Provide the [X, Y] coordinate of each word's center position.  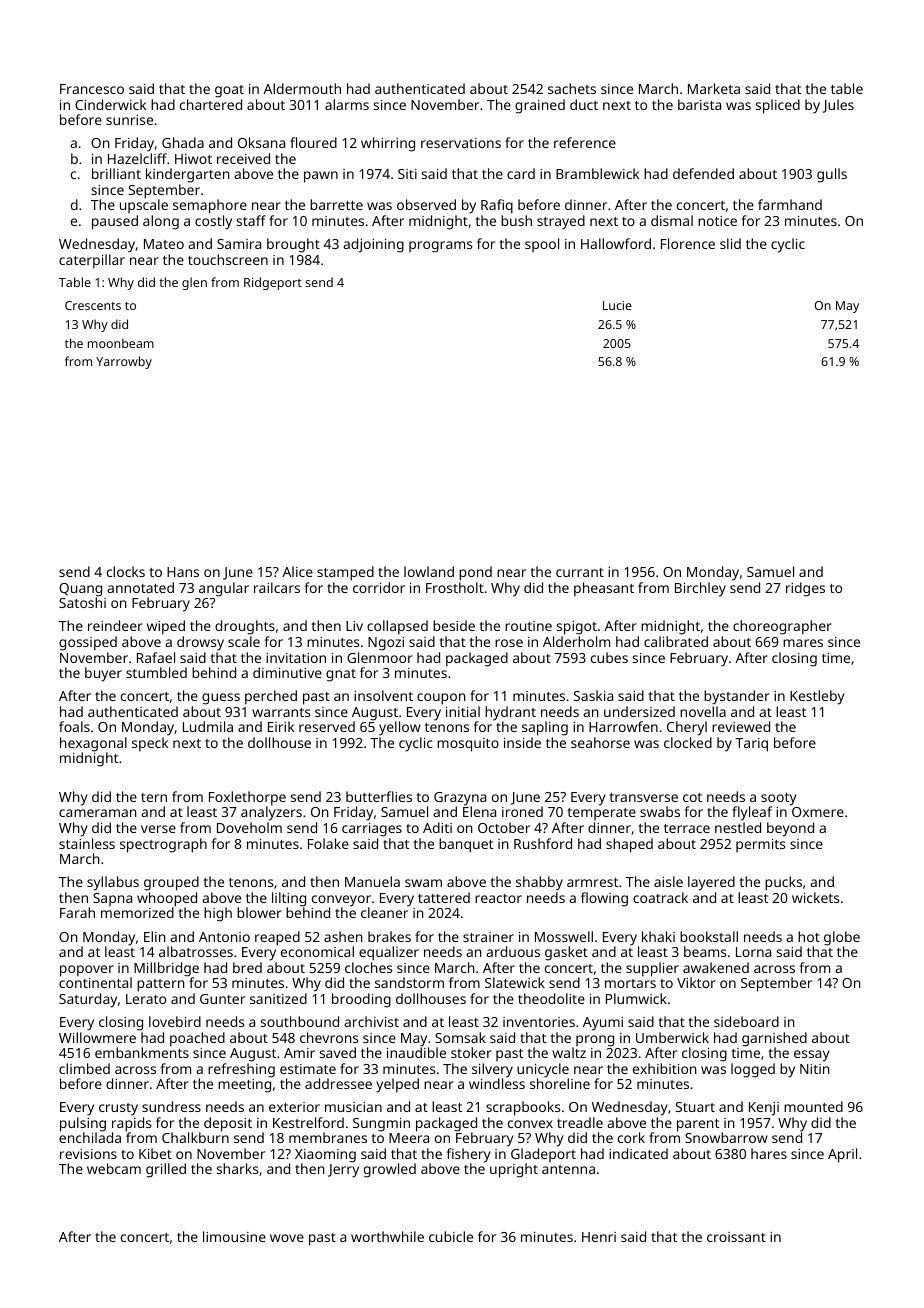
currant [580, 572]
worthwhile [387, 1236]
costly [213, 222]
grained [540, 106]
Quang [80, 590]
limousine [234, 1236]
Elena [479, 812]
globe [842, 938]
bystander [737, 697]
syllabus [113, 883]
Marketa [714, 88]
